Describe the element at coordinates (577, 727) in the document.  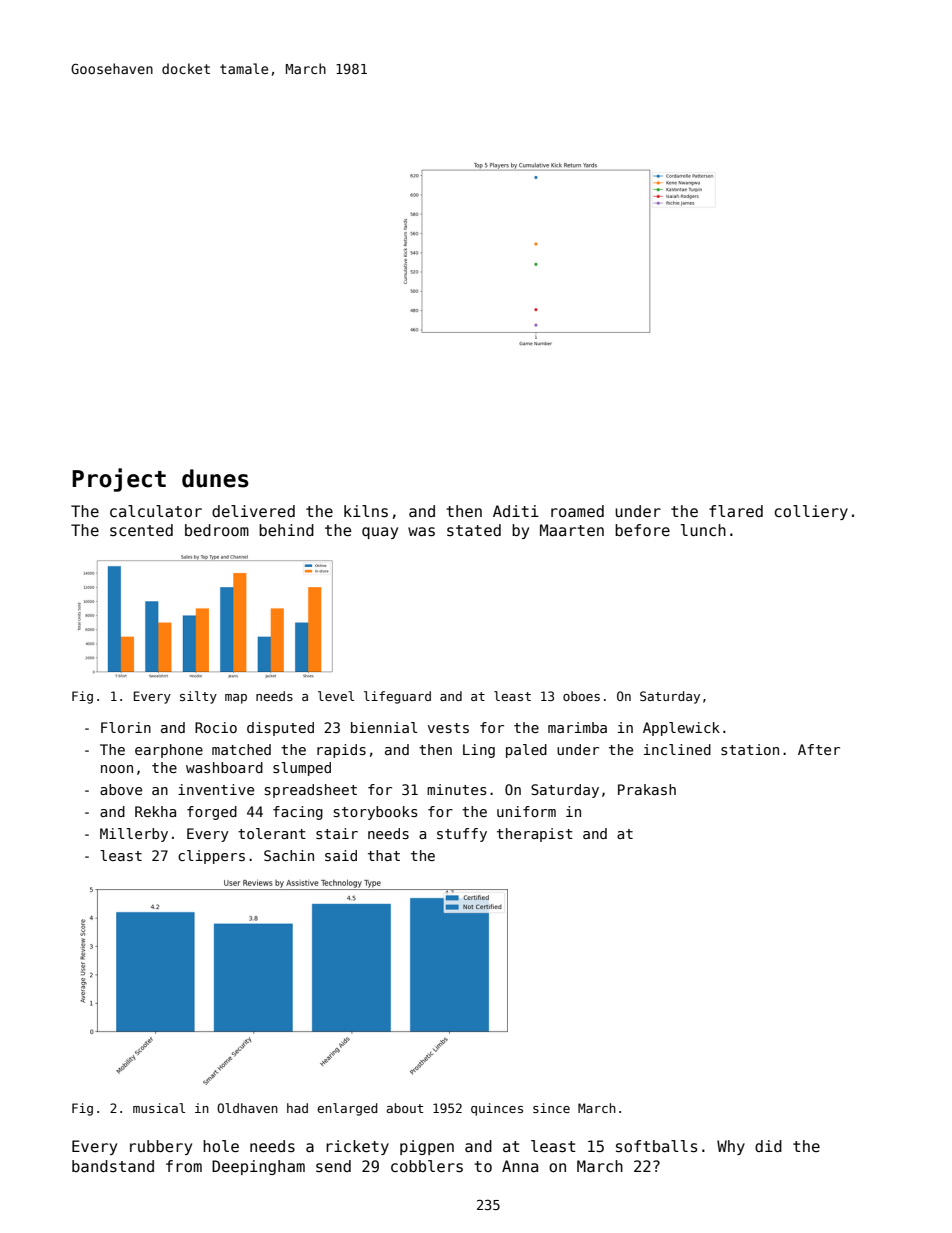
I see `marimba` at that location.
